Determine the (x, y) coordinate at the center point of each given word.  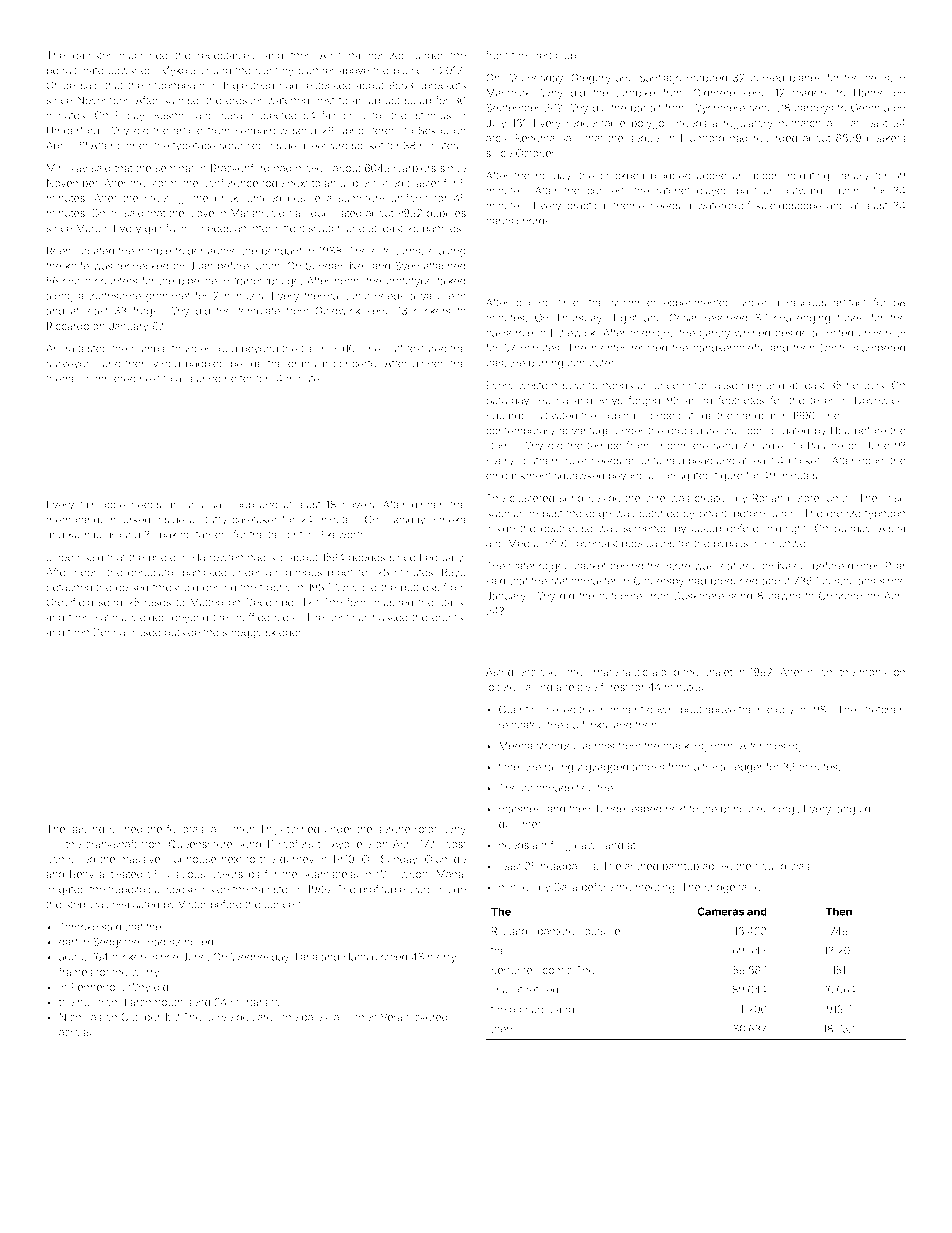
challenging (802, 319)
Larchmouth (154, 1002)
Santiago (660, 78)
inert (541, 55)
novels (358, 505)
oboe (113, 505)
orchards (531, 1009)
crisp (894, 499)
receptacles (226, 56)
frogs (145, 311)
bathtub (681, 866)
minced (517, 887)
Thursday (579, 319)
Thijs (271, 830)
